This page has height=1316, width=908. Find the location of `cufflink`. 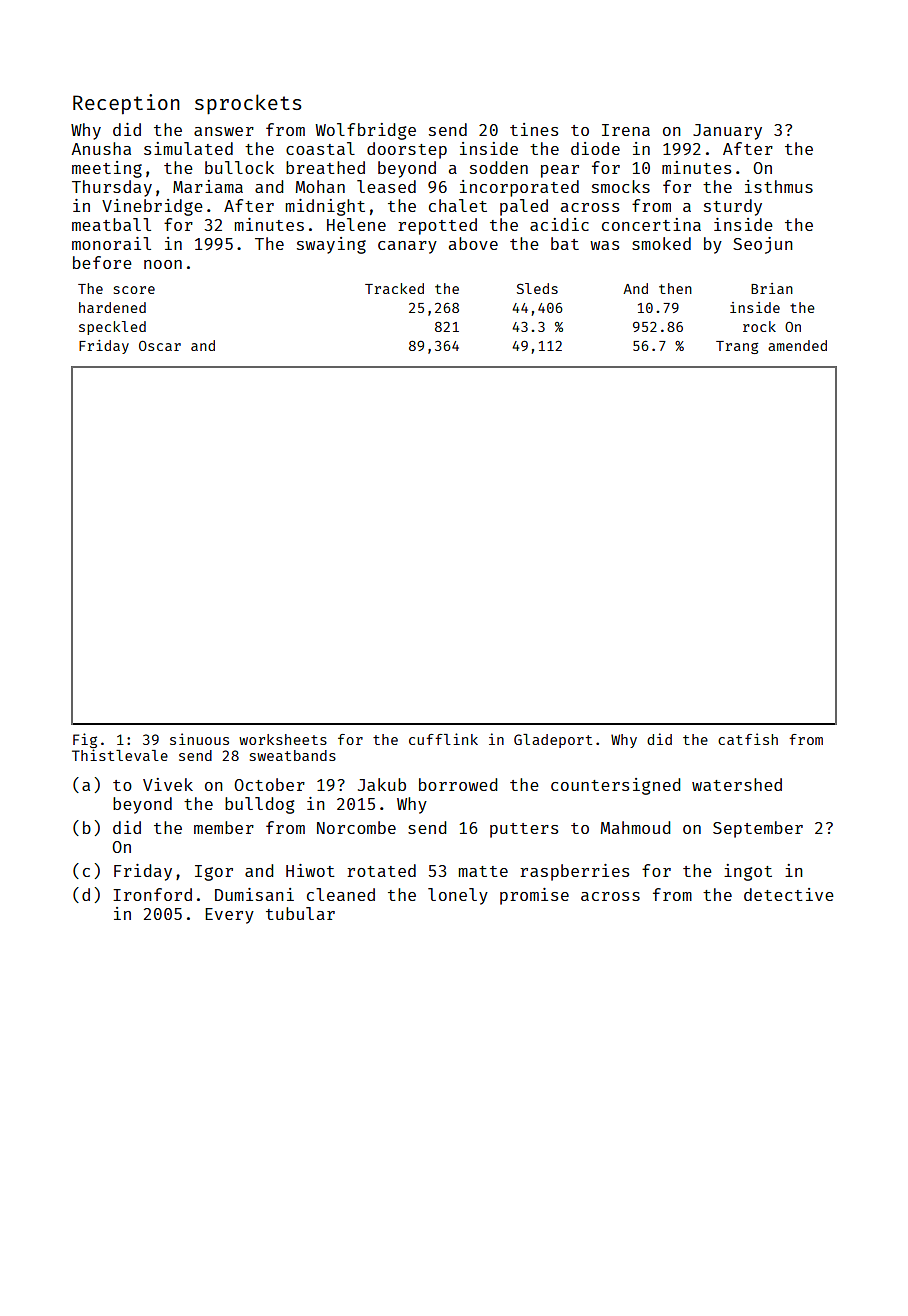

cufflink is located at coordinates (443, 739).
